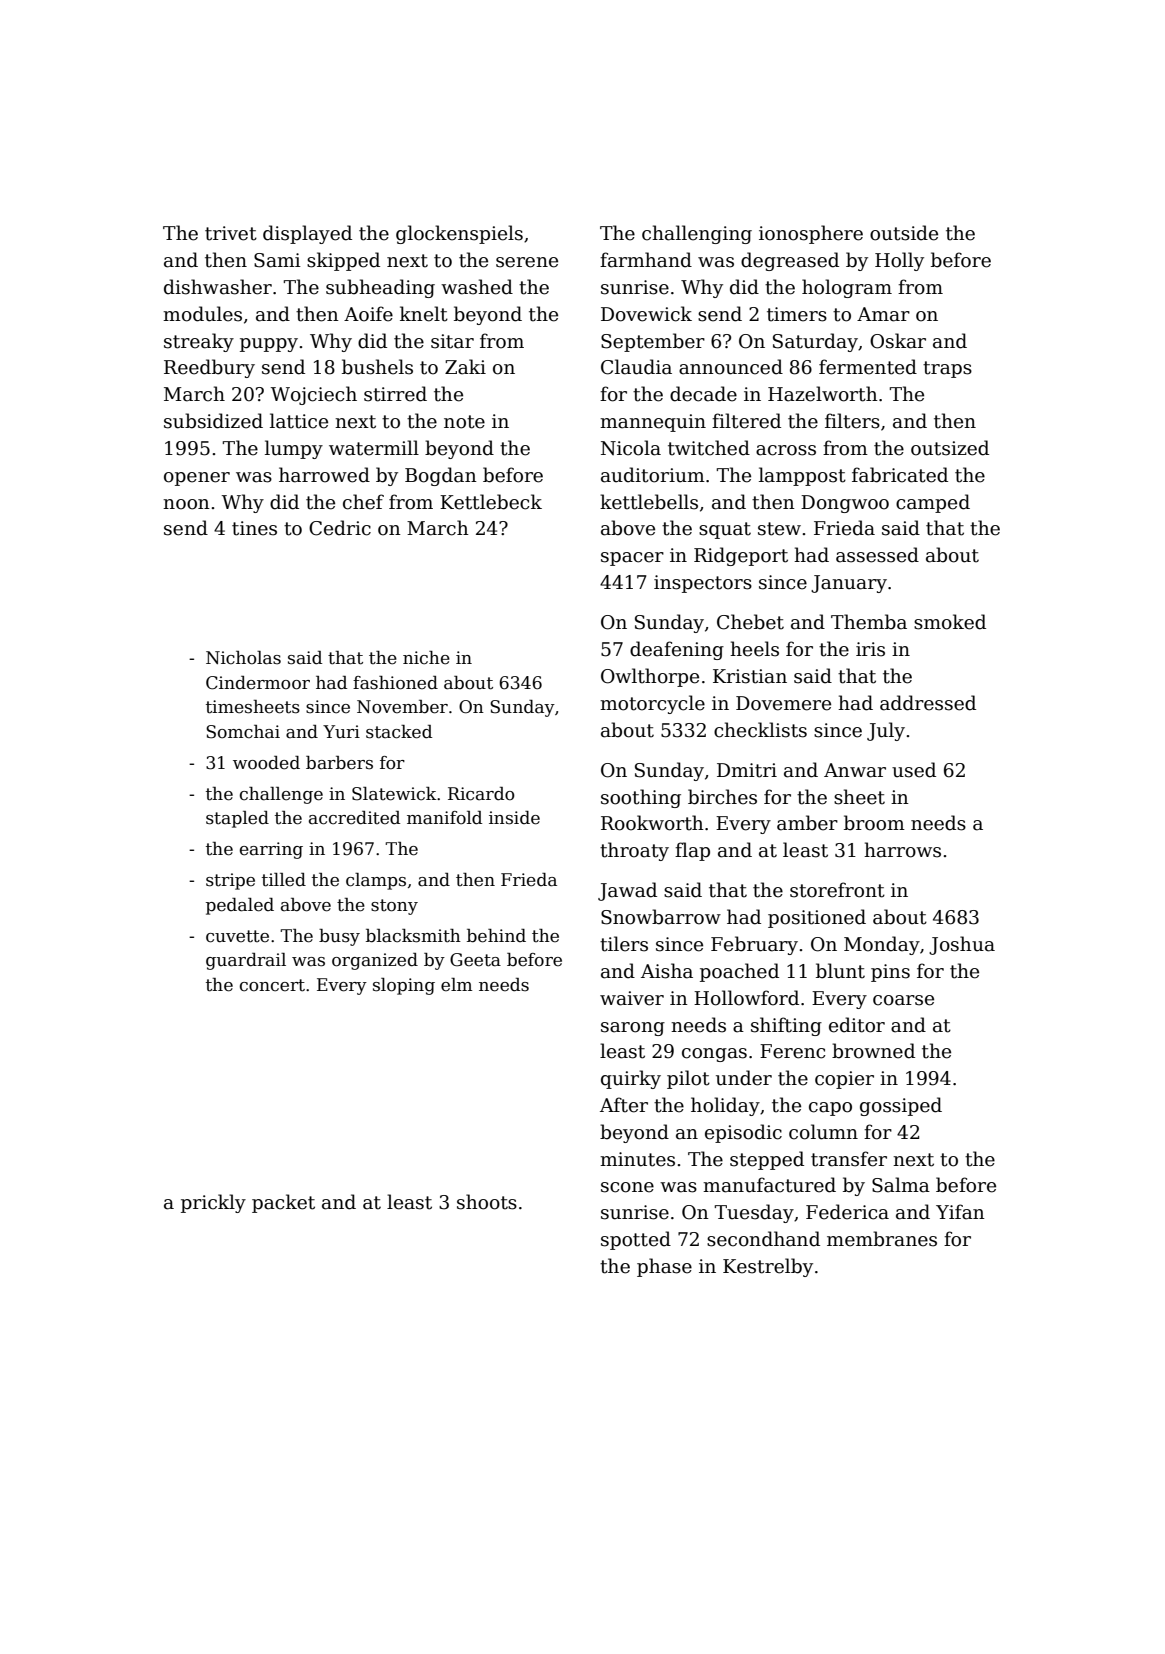  What do you see at coordinates (790, 261) in the screenshot?
I see `degreased` at bounding box center [790, 261].
